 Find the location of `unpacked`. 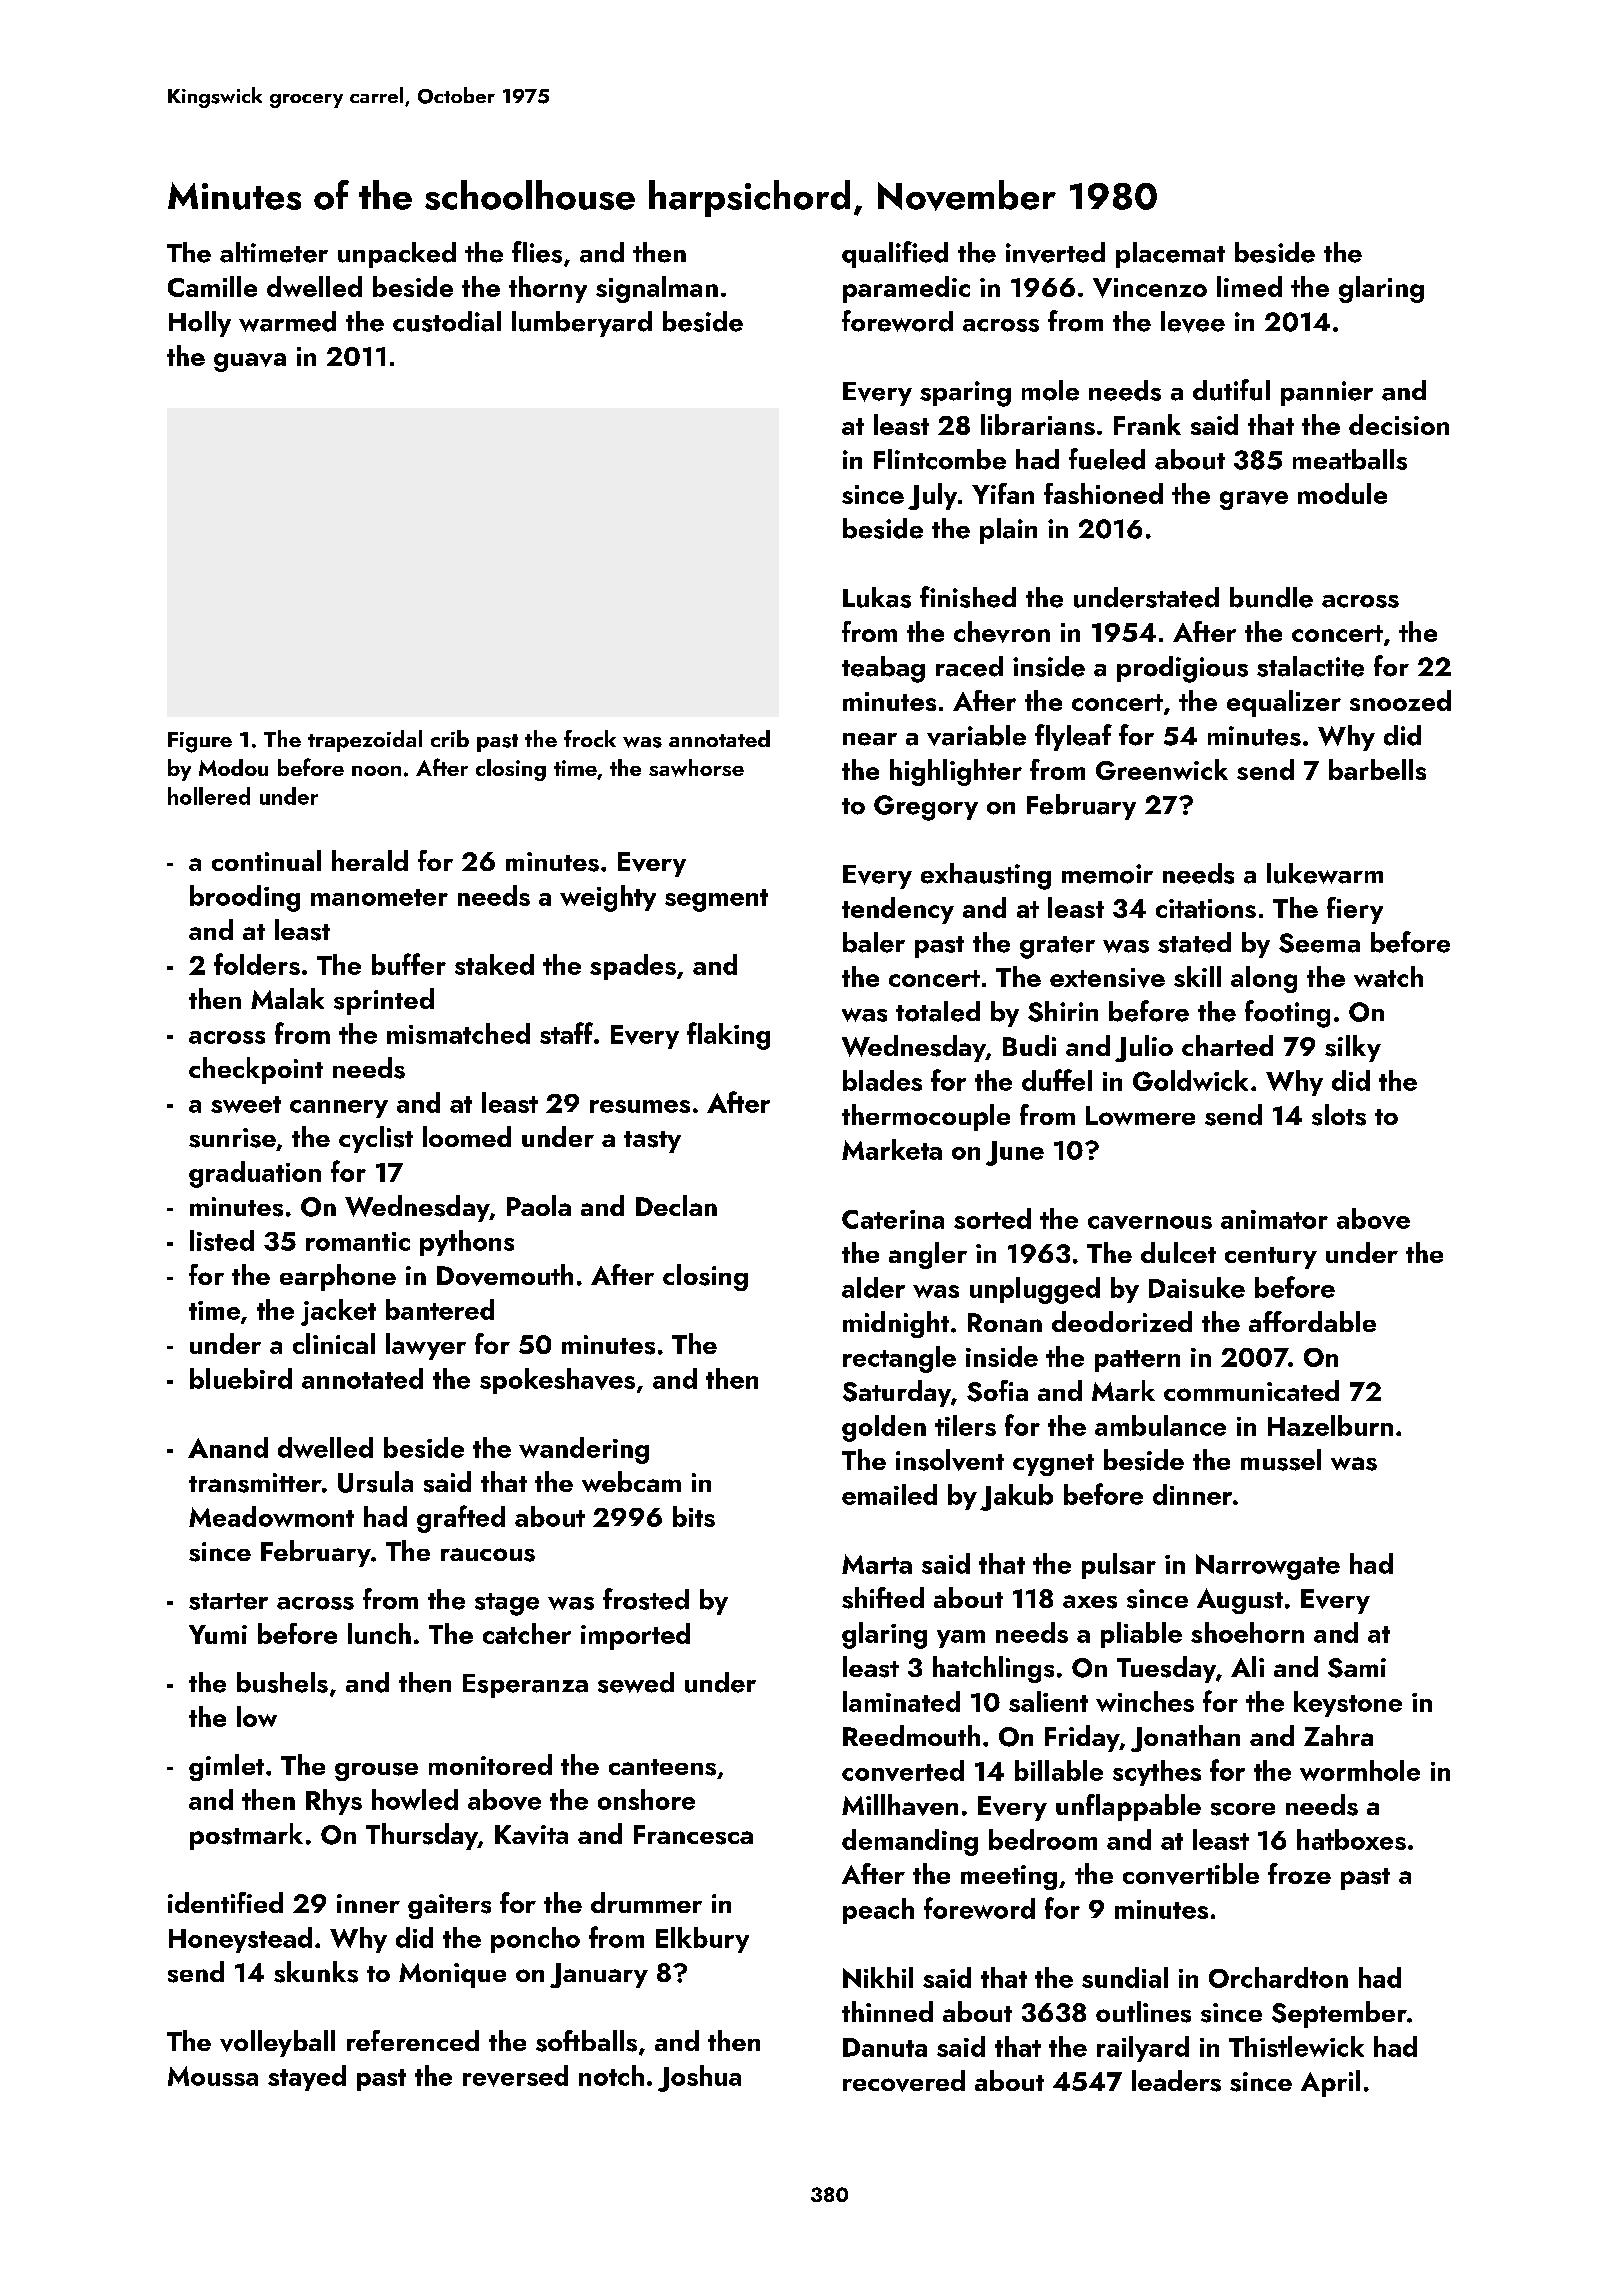

unpacked is located at coordinates (397, 255).
